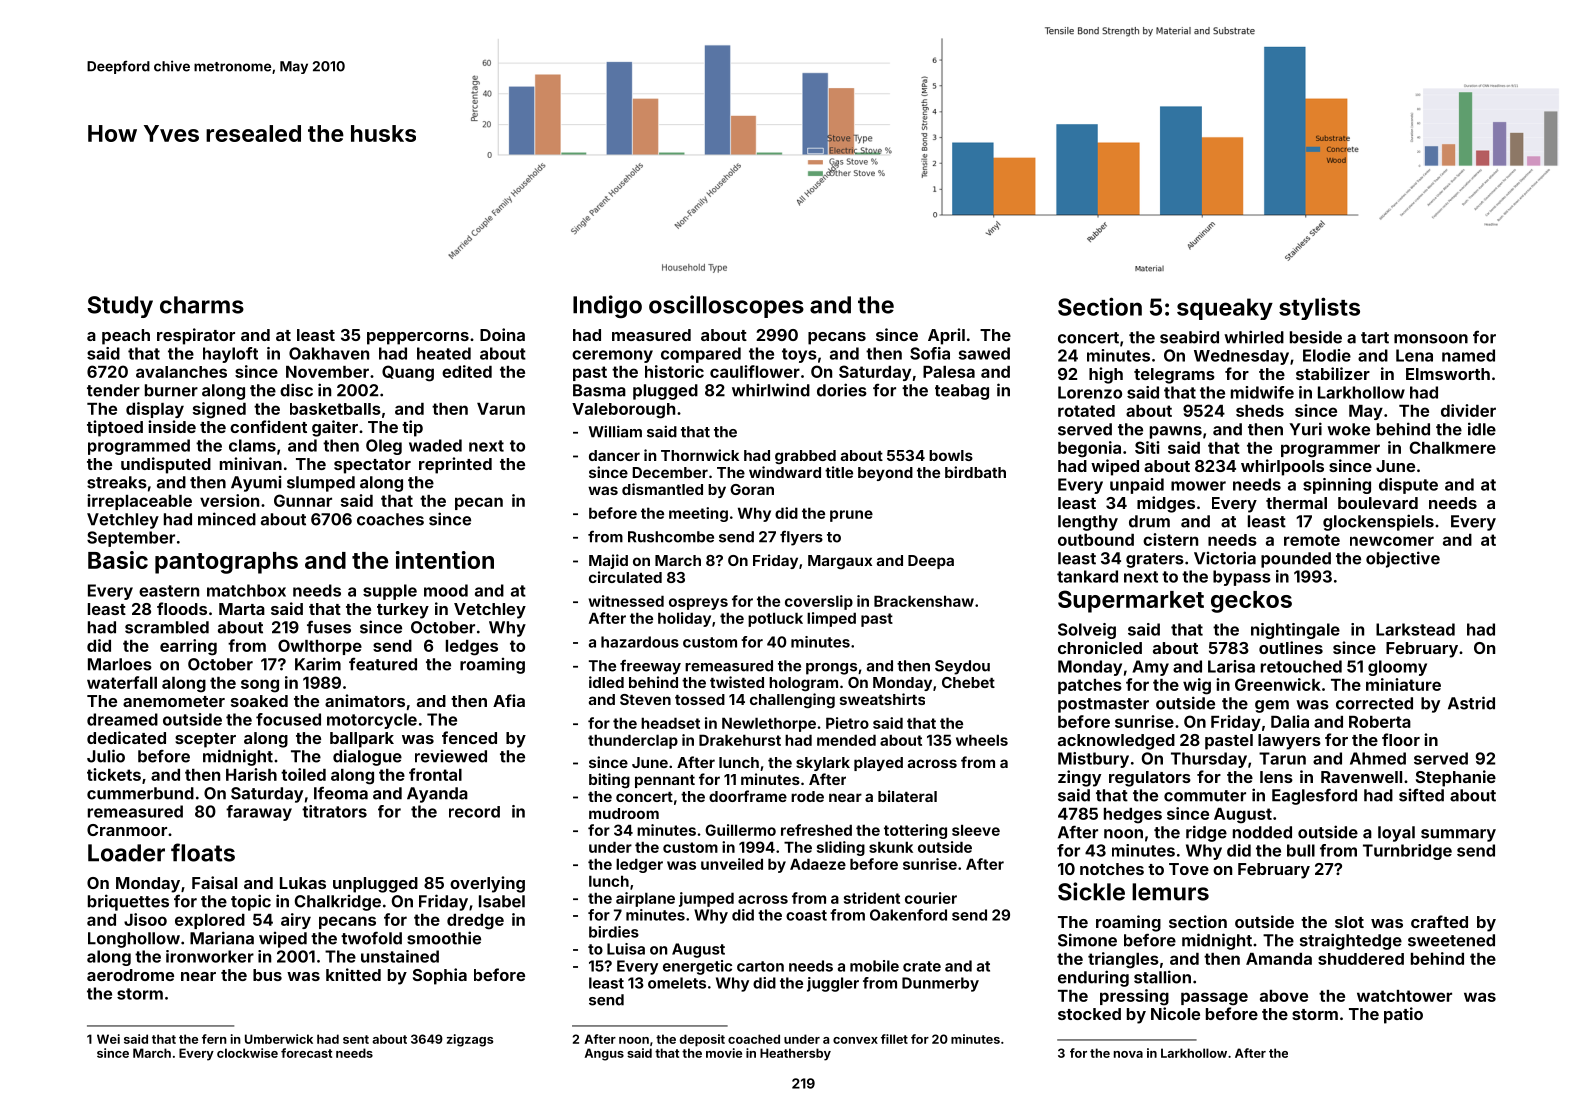 The height and width of the document is (1119, 1583). What do you see at coordinates (677, 983) in the document?
I see `omelets` at bounding box center [677, 983].
